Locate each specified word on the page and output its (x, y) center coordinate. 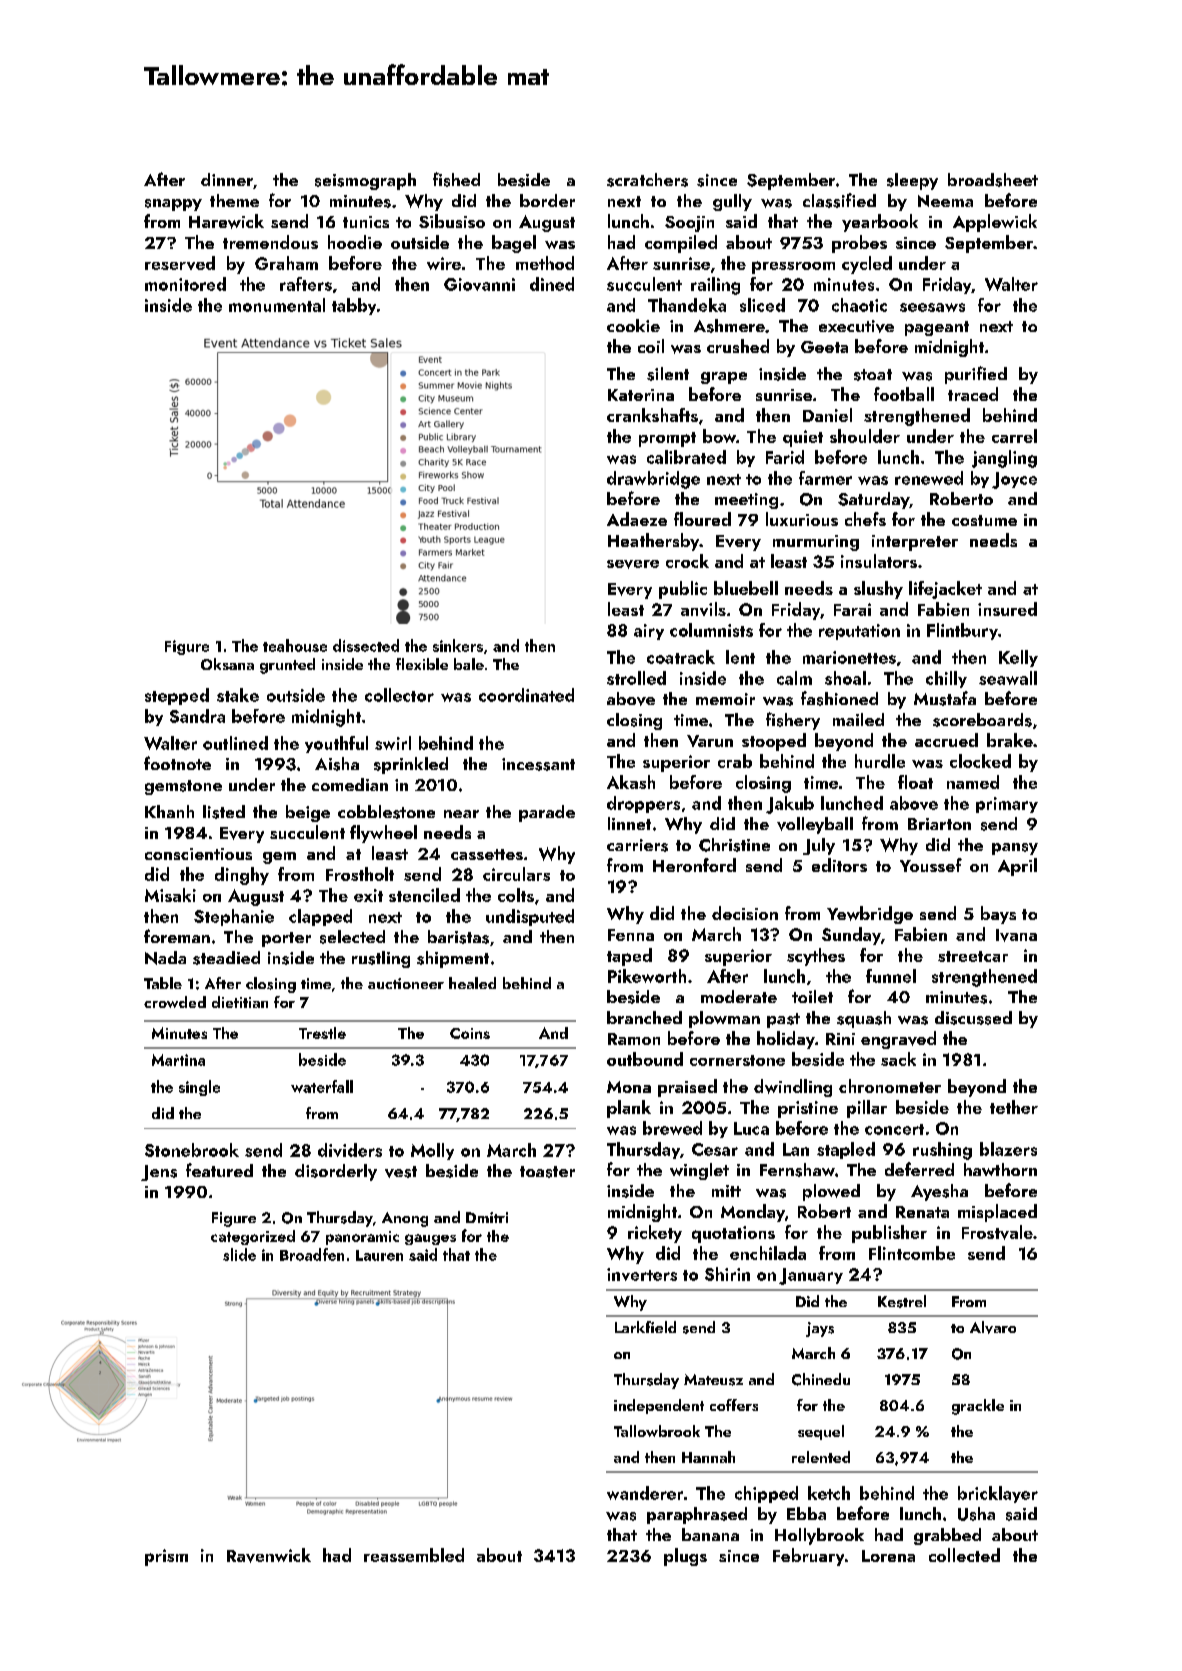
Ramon (634, 1039)
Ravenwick (269, 1555)
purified (976, 375)
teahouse (295, 645)
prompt (667, 439)
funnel (891, 976)
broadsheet (993, 180)
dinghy (242, 876)
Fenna (631, 935)
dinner (227, 179)
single (199, 1088)
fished (456, 179)
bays (998, 915)
